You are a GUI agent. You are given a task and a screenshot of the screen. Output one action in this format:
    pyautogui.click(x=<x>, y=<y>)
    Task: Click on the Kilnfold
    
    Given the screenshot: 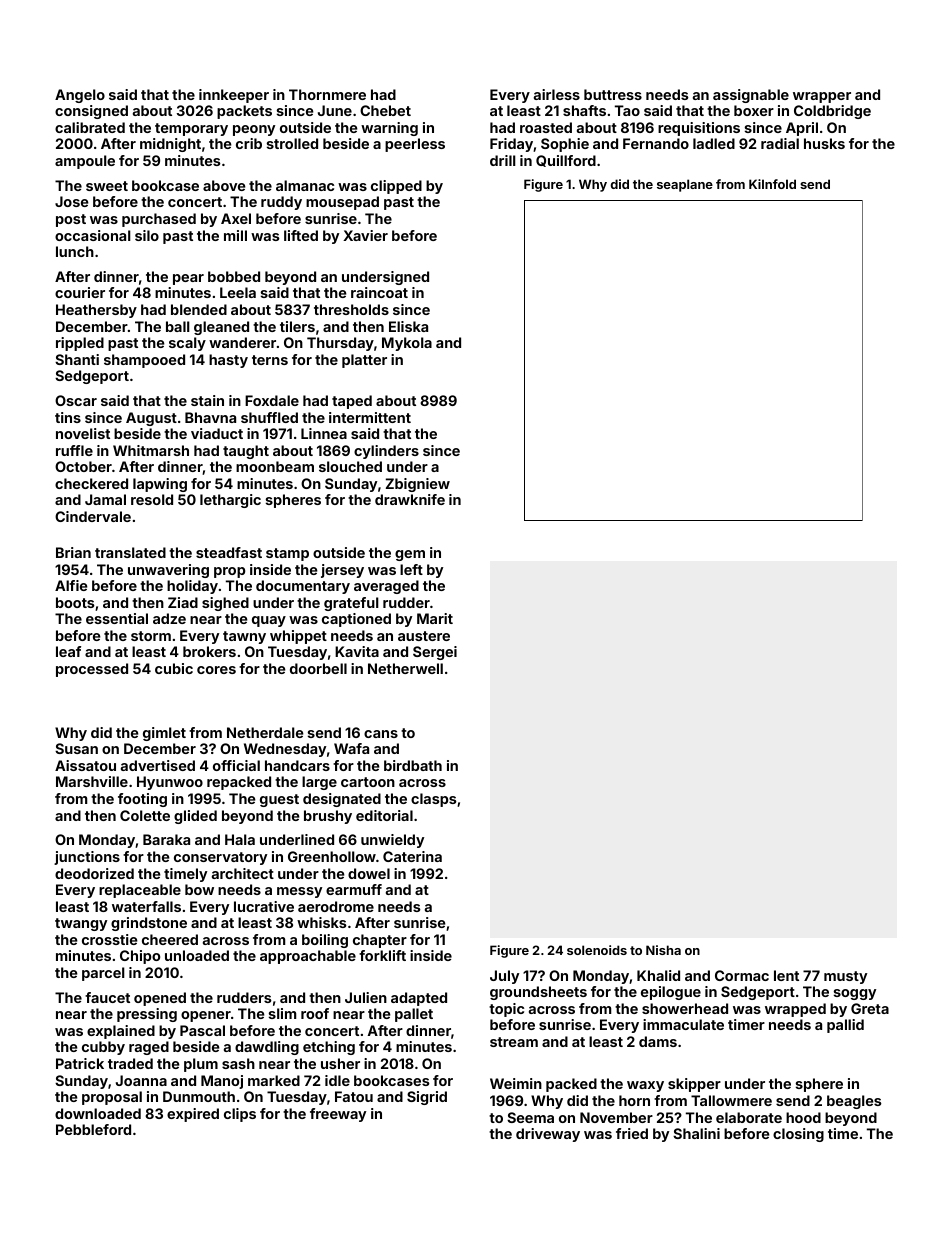 What is the action you would take?
    pyautogui.click(x=772, y=184)
